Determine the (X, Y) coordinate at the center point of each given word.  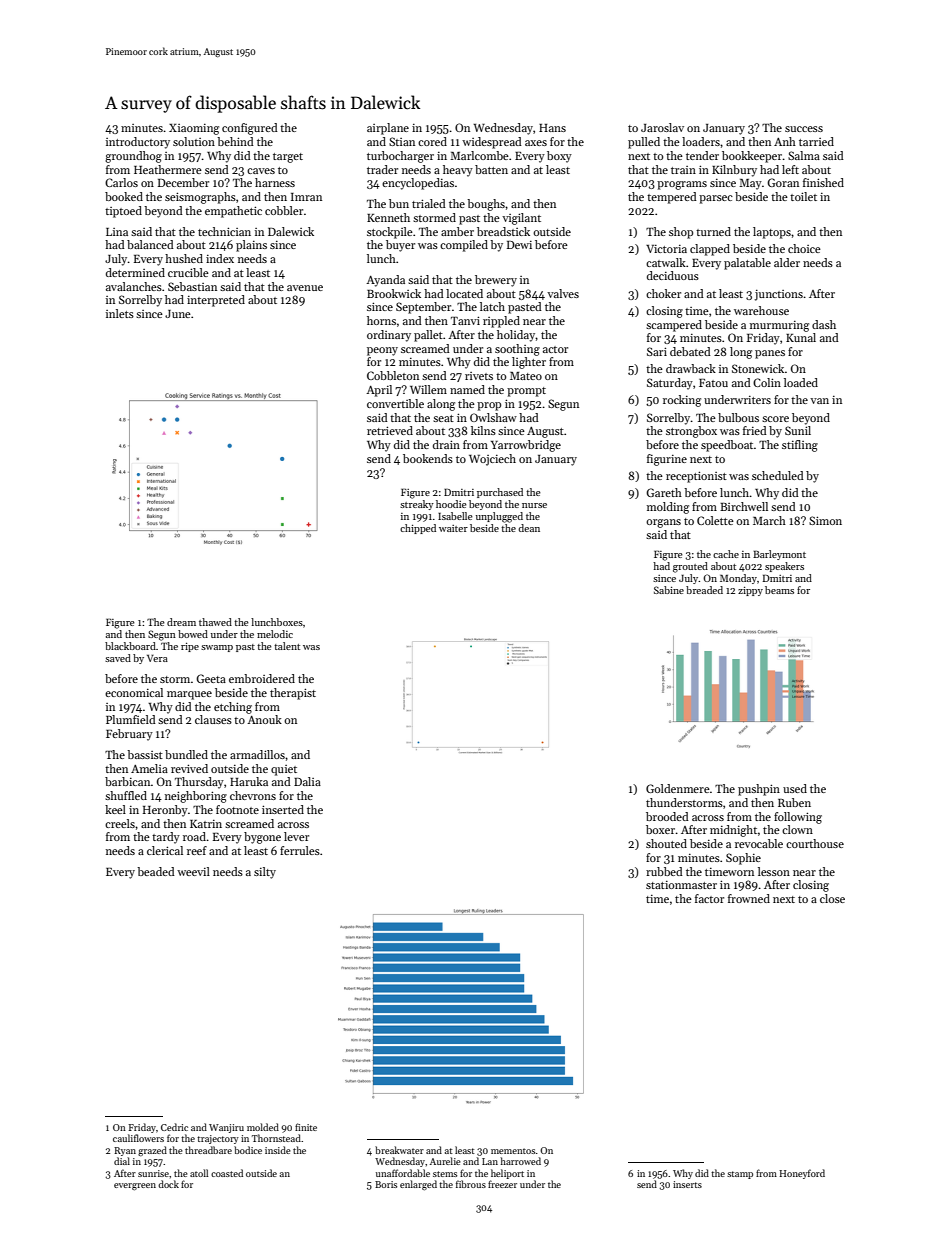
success (804, 129)
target (288, 158)
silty (265, 873)
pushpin (759, 790)
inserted (283, 809)
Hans (552, 128)
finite (306, 1127)
